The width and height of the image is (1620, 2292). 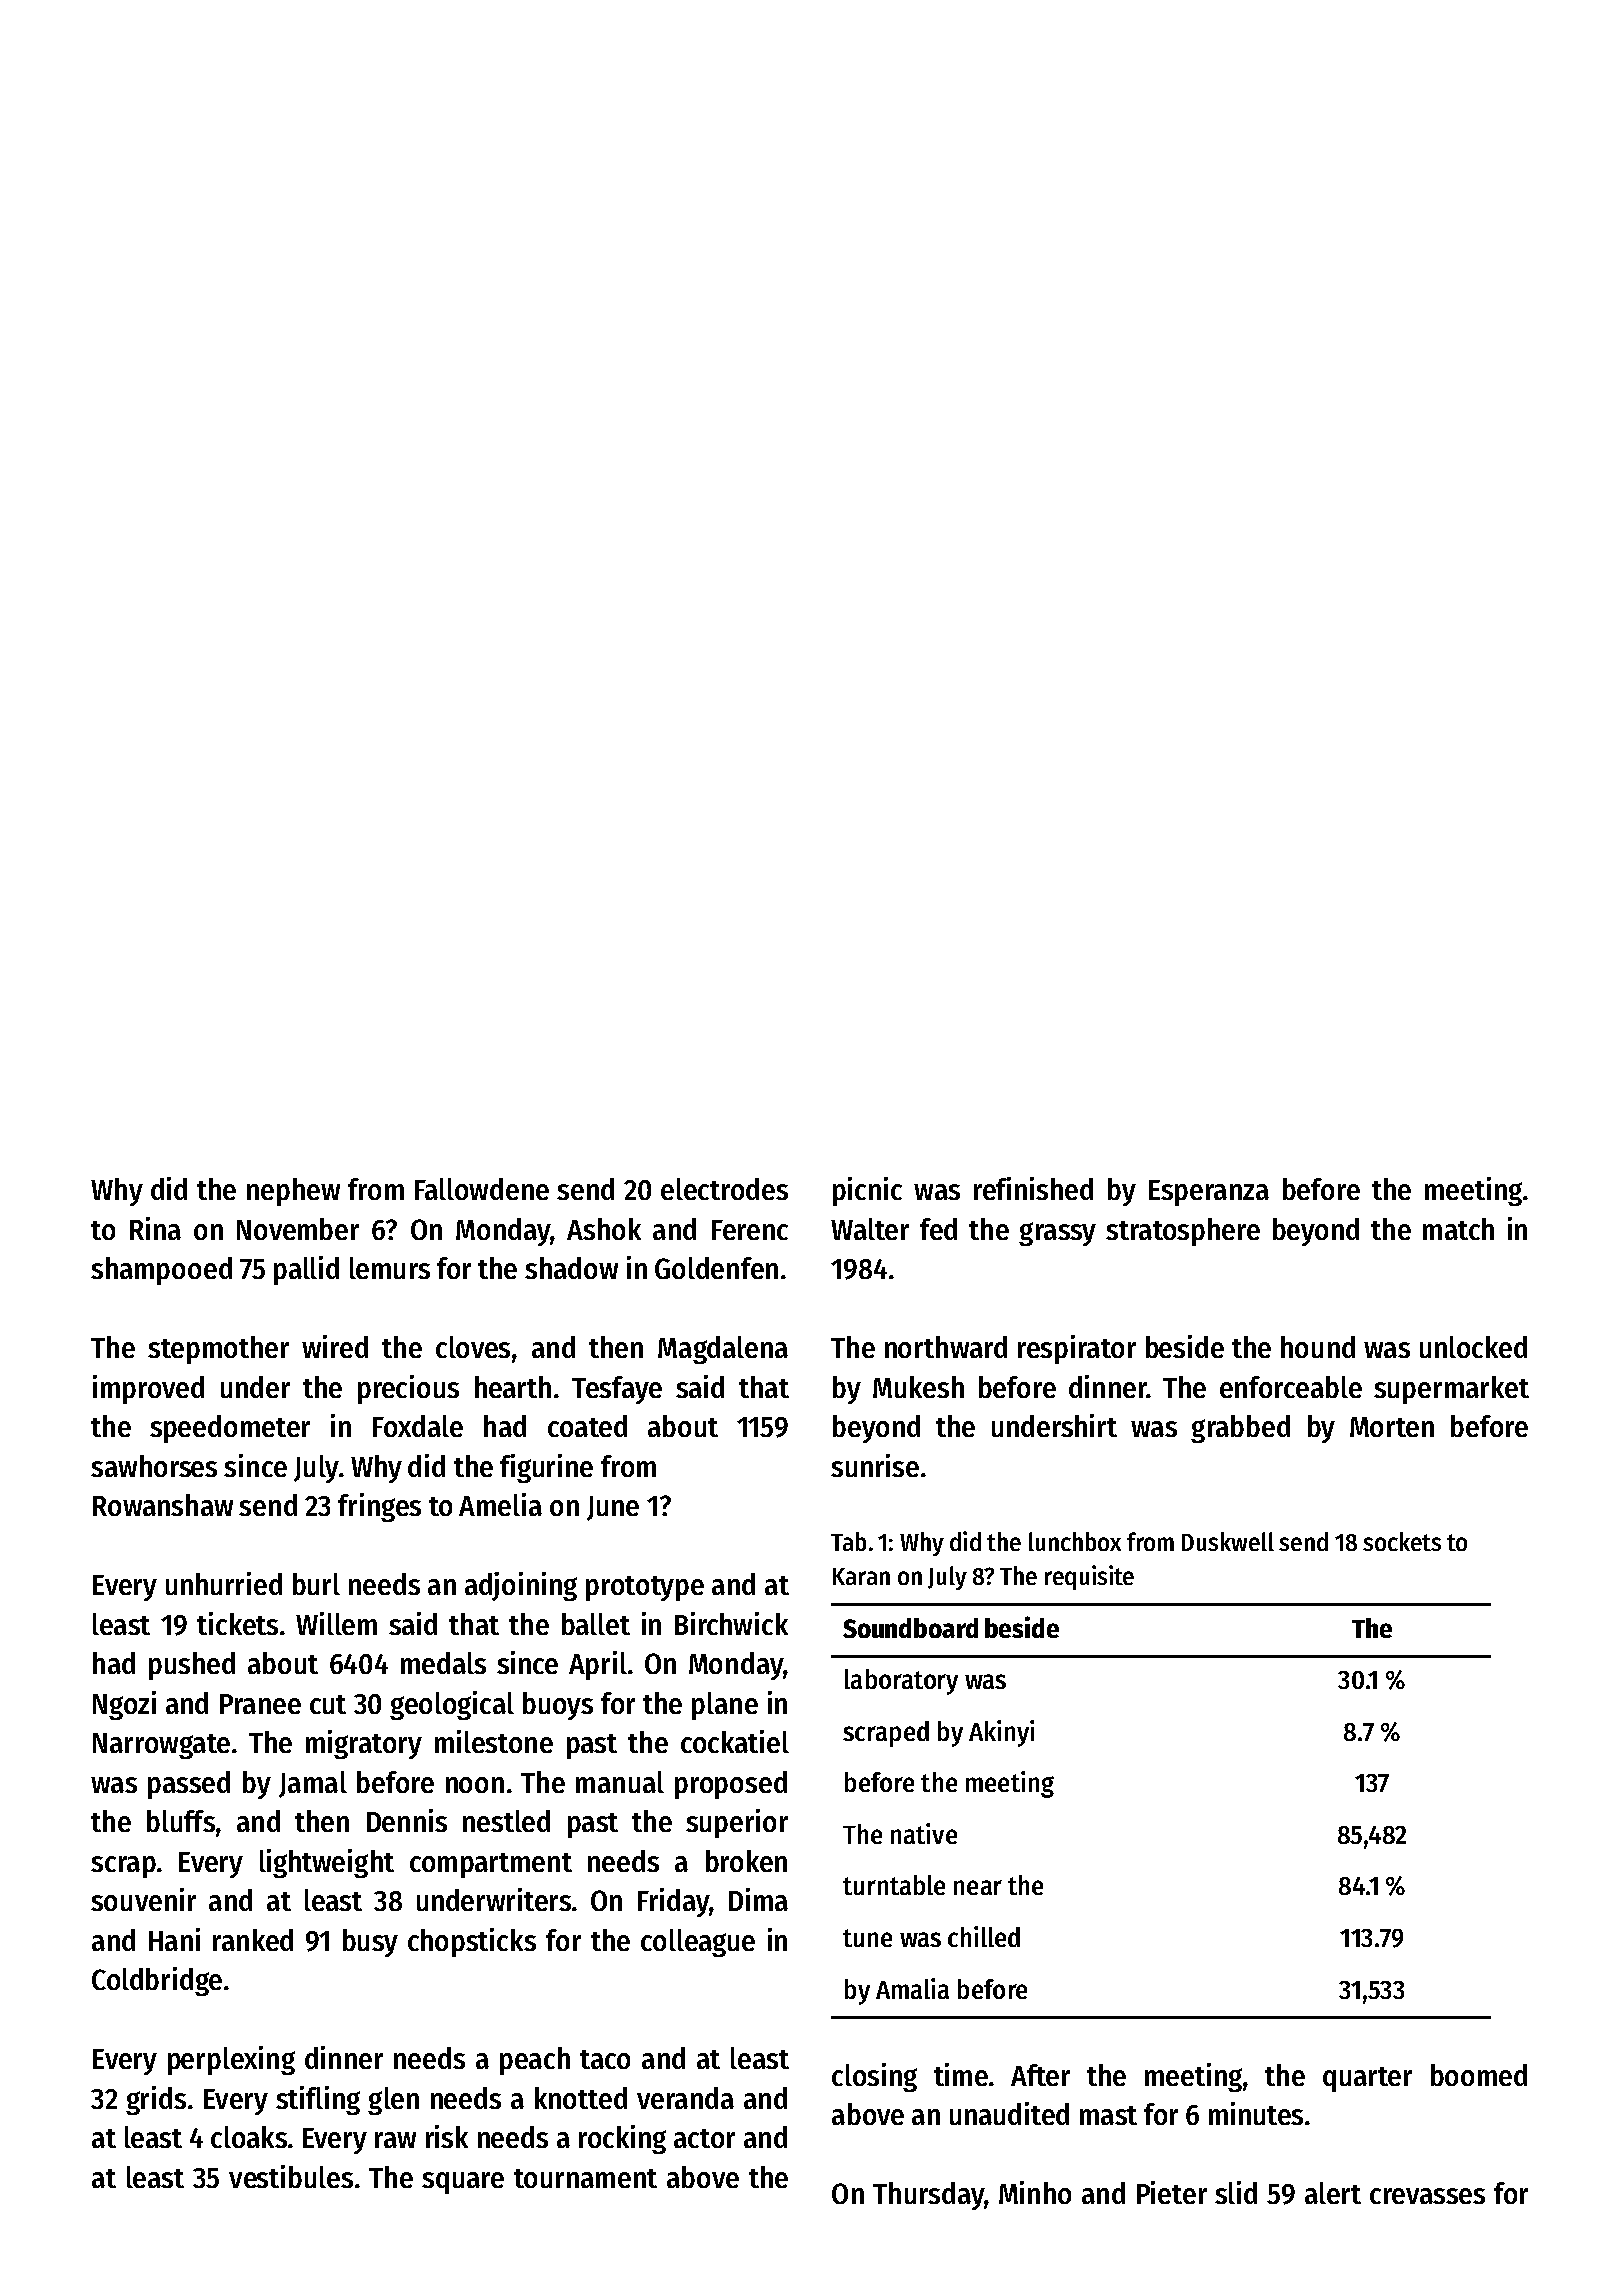 I want to click on respirator, so click(x=1077, y=1349).
